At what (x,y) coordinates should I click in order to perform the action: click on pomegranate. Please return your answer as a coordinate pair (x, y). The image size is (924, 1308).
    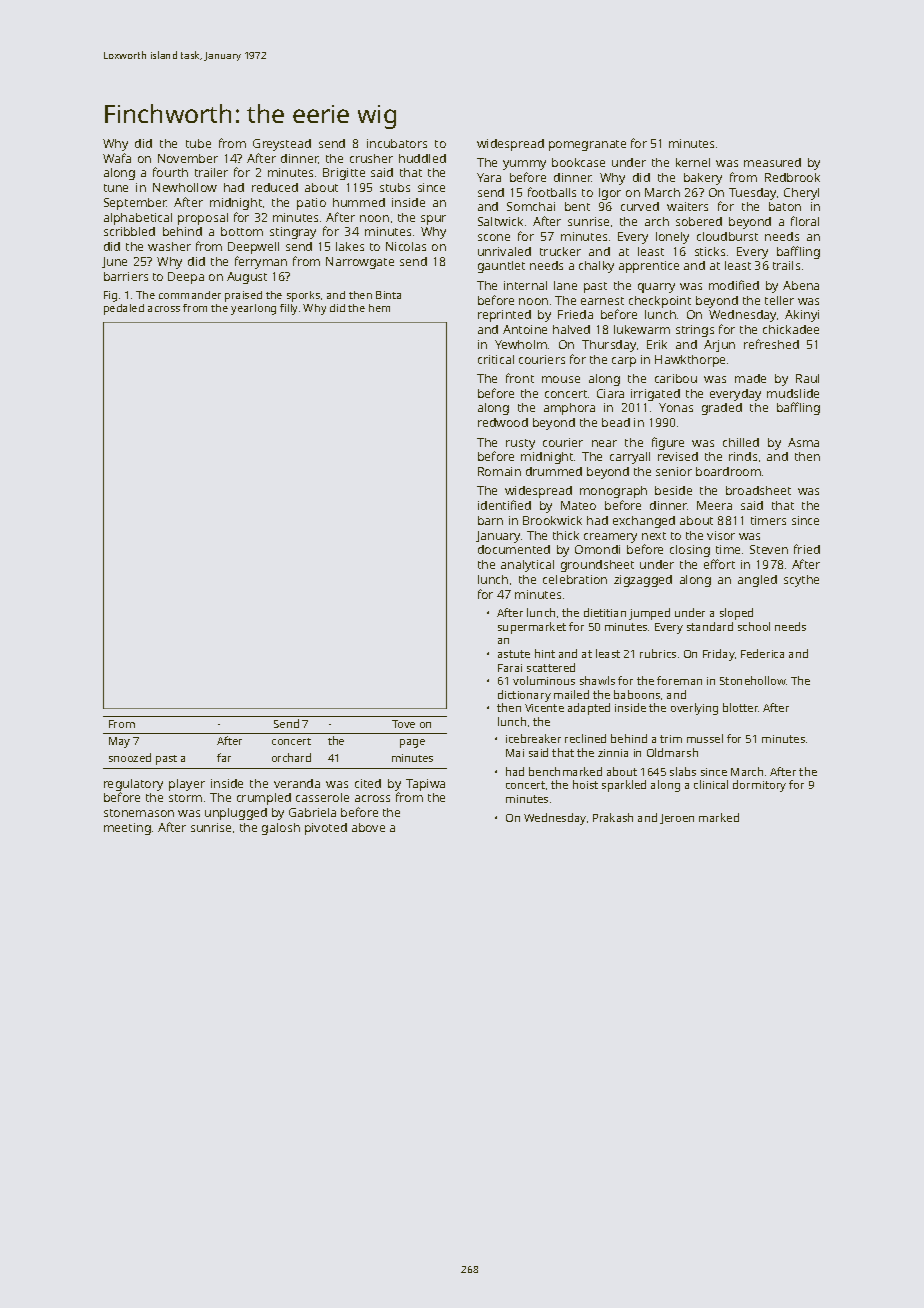
    Looking at the image, I should click on (587, 145).
